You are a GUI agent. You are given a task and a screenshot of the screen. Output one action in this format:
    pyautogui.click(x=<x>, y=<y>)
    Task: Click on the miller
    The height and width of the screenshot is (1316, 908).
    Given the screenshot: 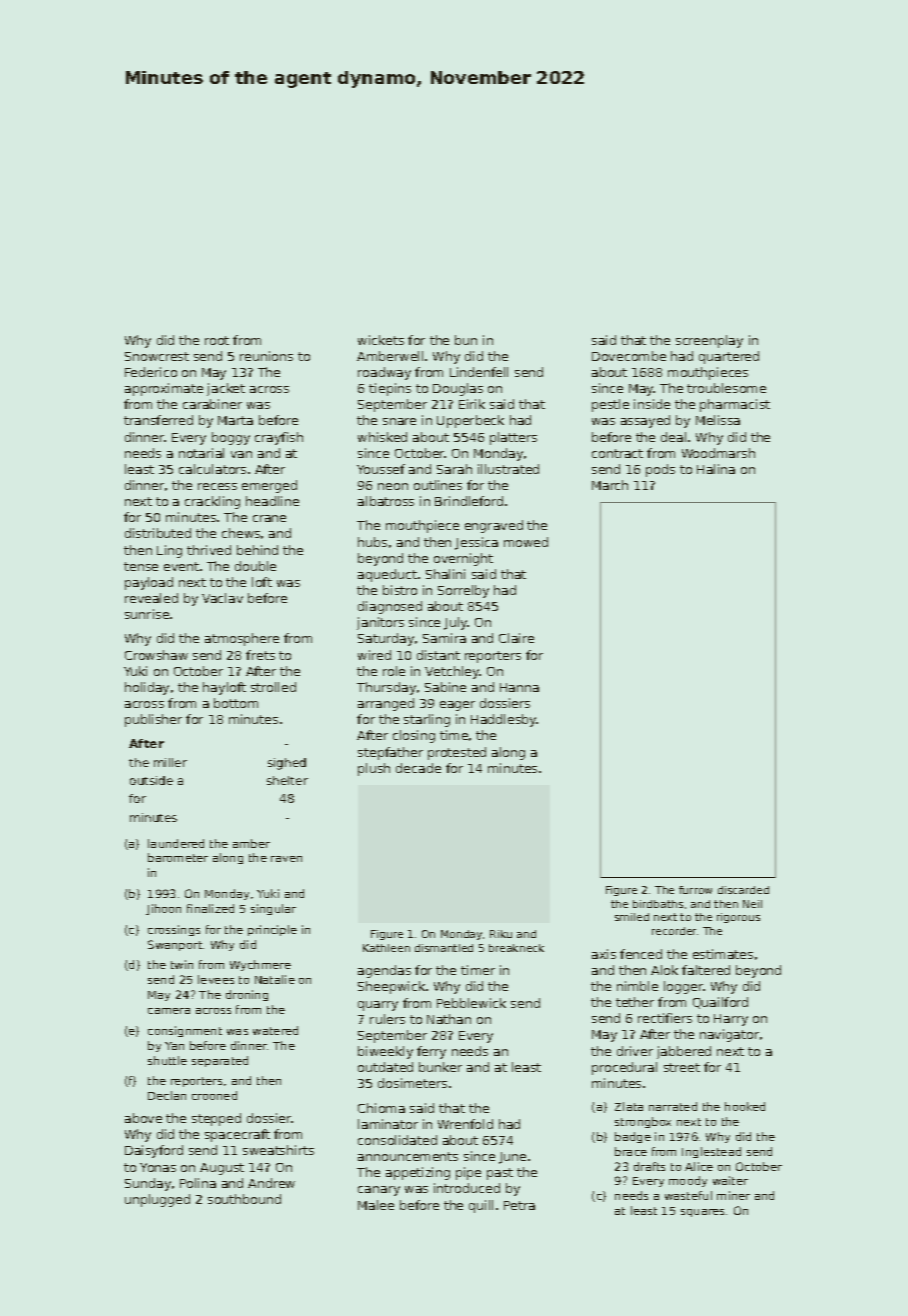 What is the action you would take?
    pyautogui.click(x=170, y=762)
